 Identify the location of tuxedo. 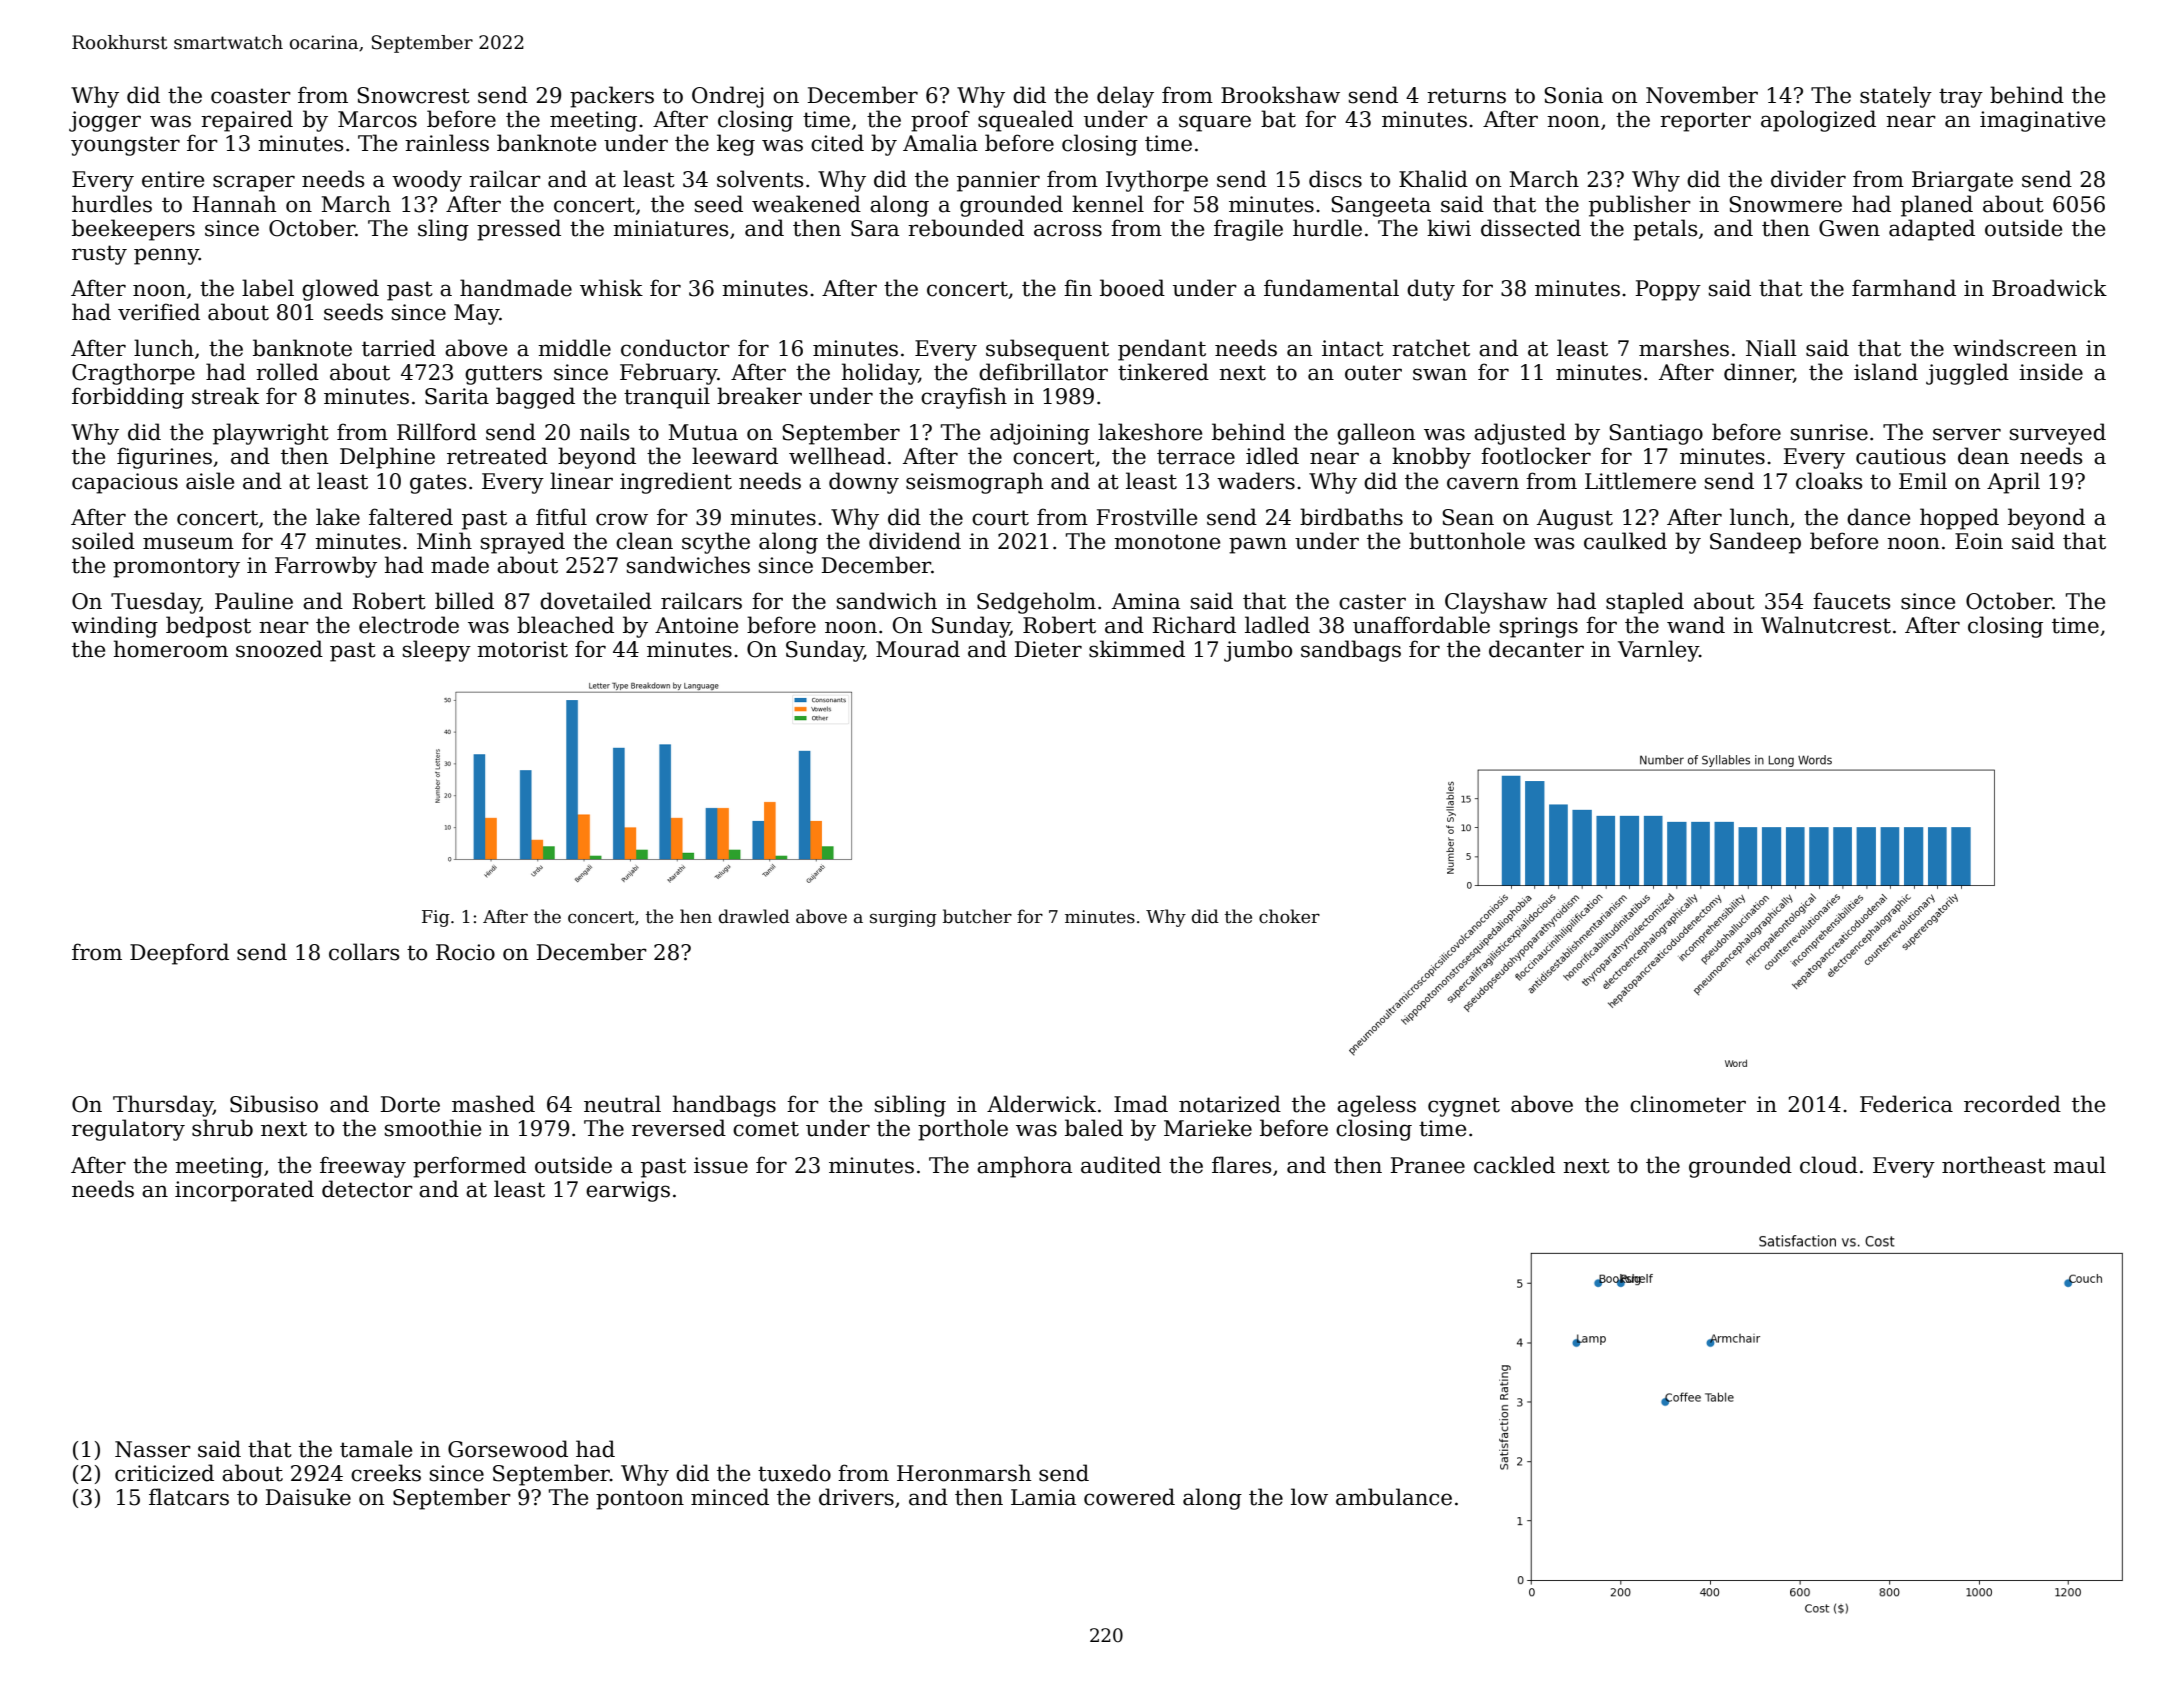
(794, 1473).
